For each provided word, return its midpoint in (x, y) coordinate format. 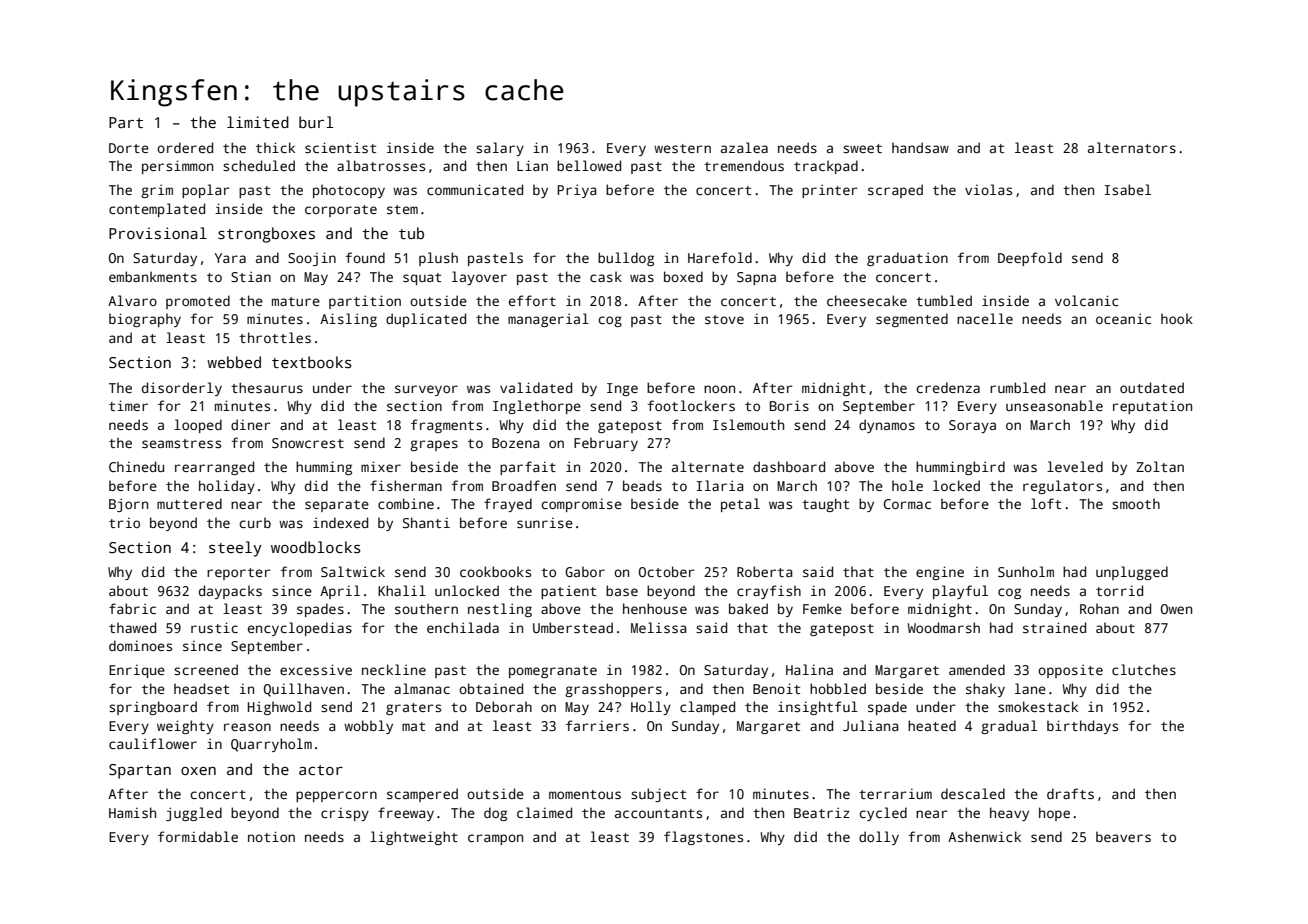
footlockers (691, 405)
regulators (1062, 487)
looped (198, 426)
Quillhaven (304, 690)
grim (157, 191)
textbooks (312, 362)
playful (960, 592)
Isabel (1128, 189)
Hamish (132, 812)
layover (479, 278)
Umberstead (573, 627)
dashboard (789, 466)
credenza (948, 387)
